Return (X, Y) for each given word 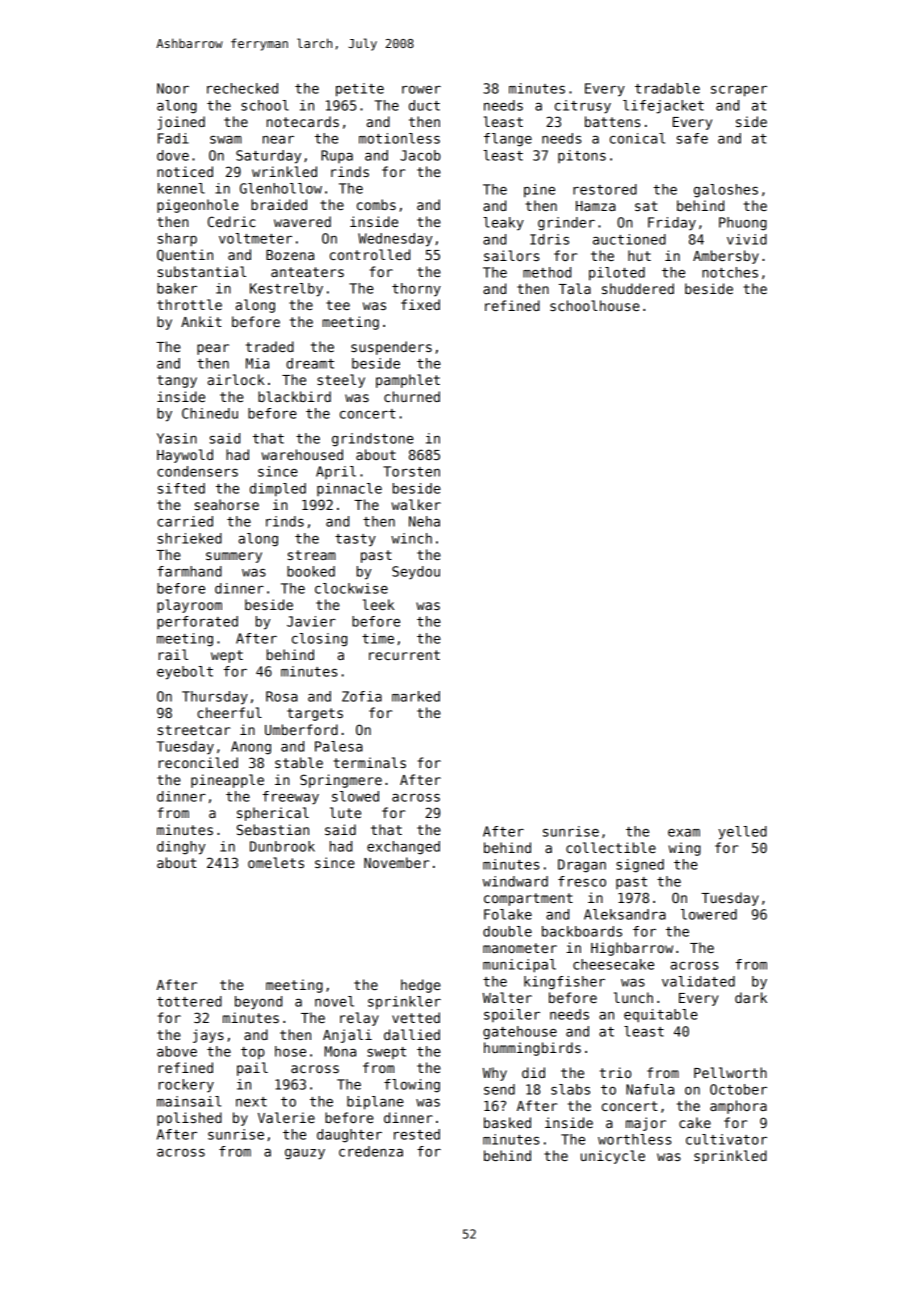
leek (379, 604)
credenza (371, 1151)
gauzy (305, 1154)
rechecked (242, 88)
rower (421, 90)
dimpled (278, 490)
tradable (667, 88)
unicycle (613, 1157)
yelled (742, 833)
